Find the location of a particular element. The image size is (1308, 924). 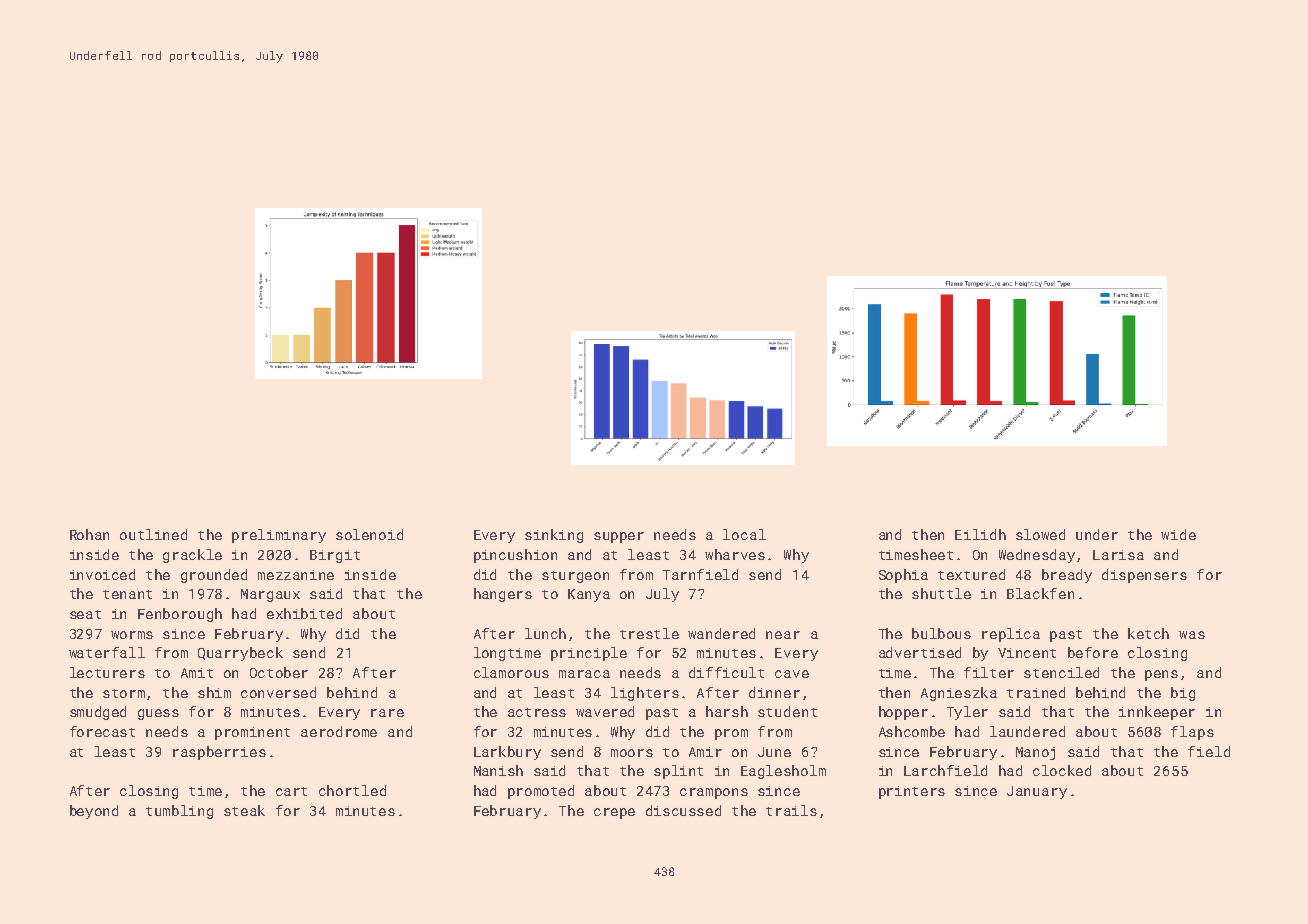

trestle is located at coordinates (649, 633).
